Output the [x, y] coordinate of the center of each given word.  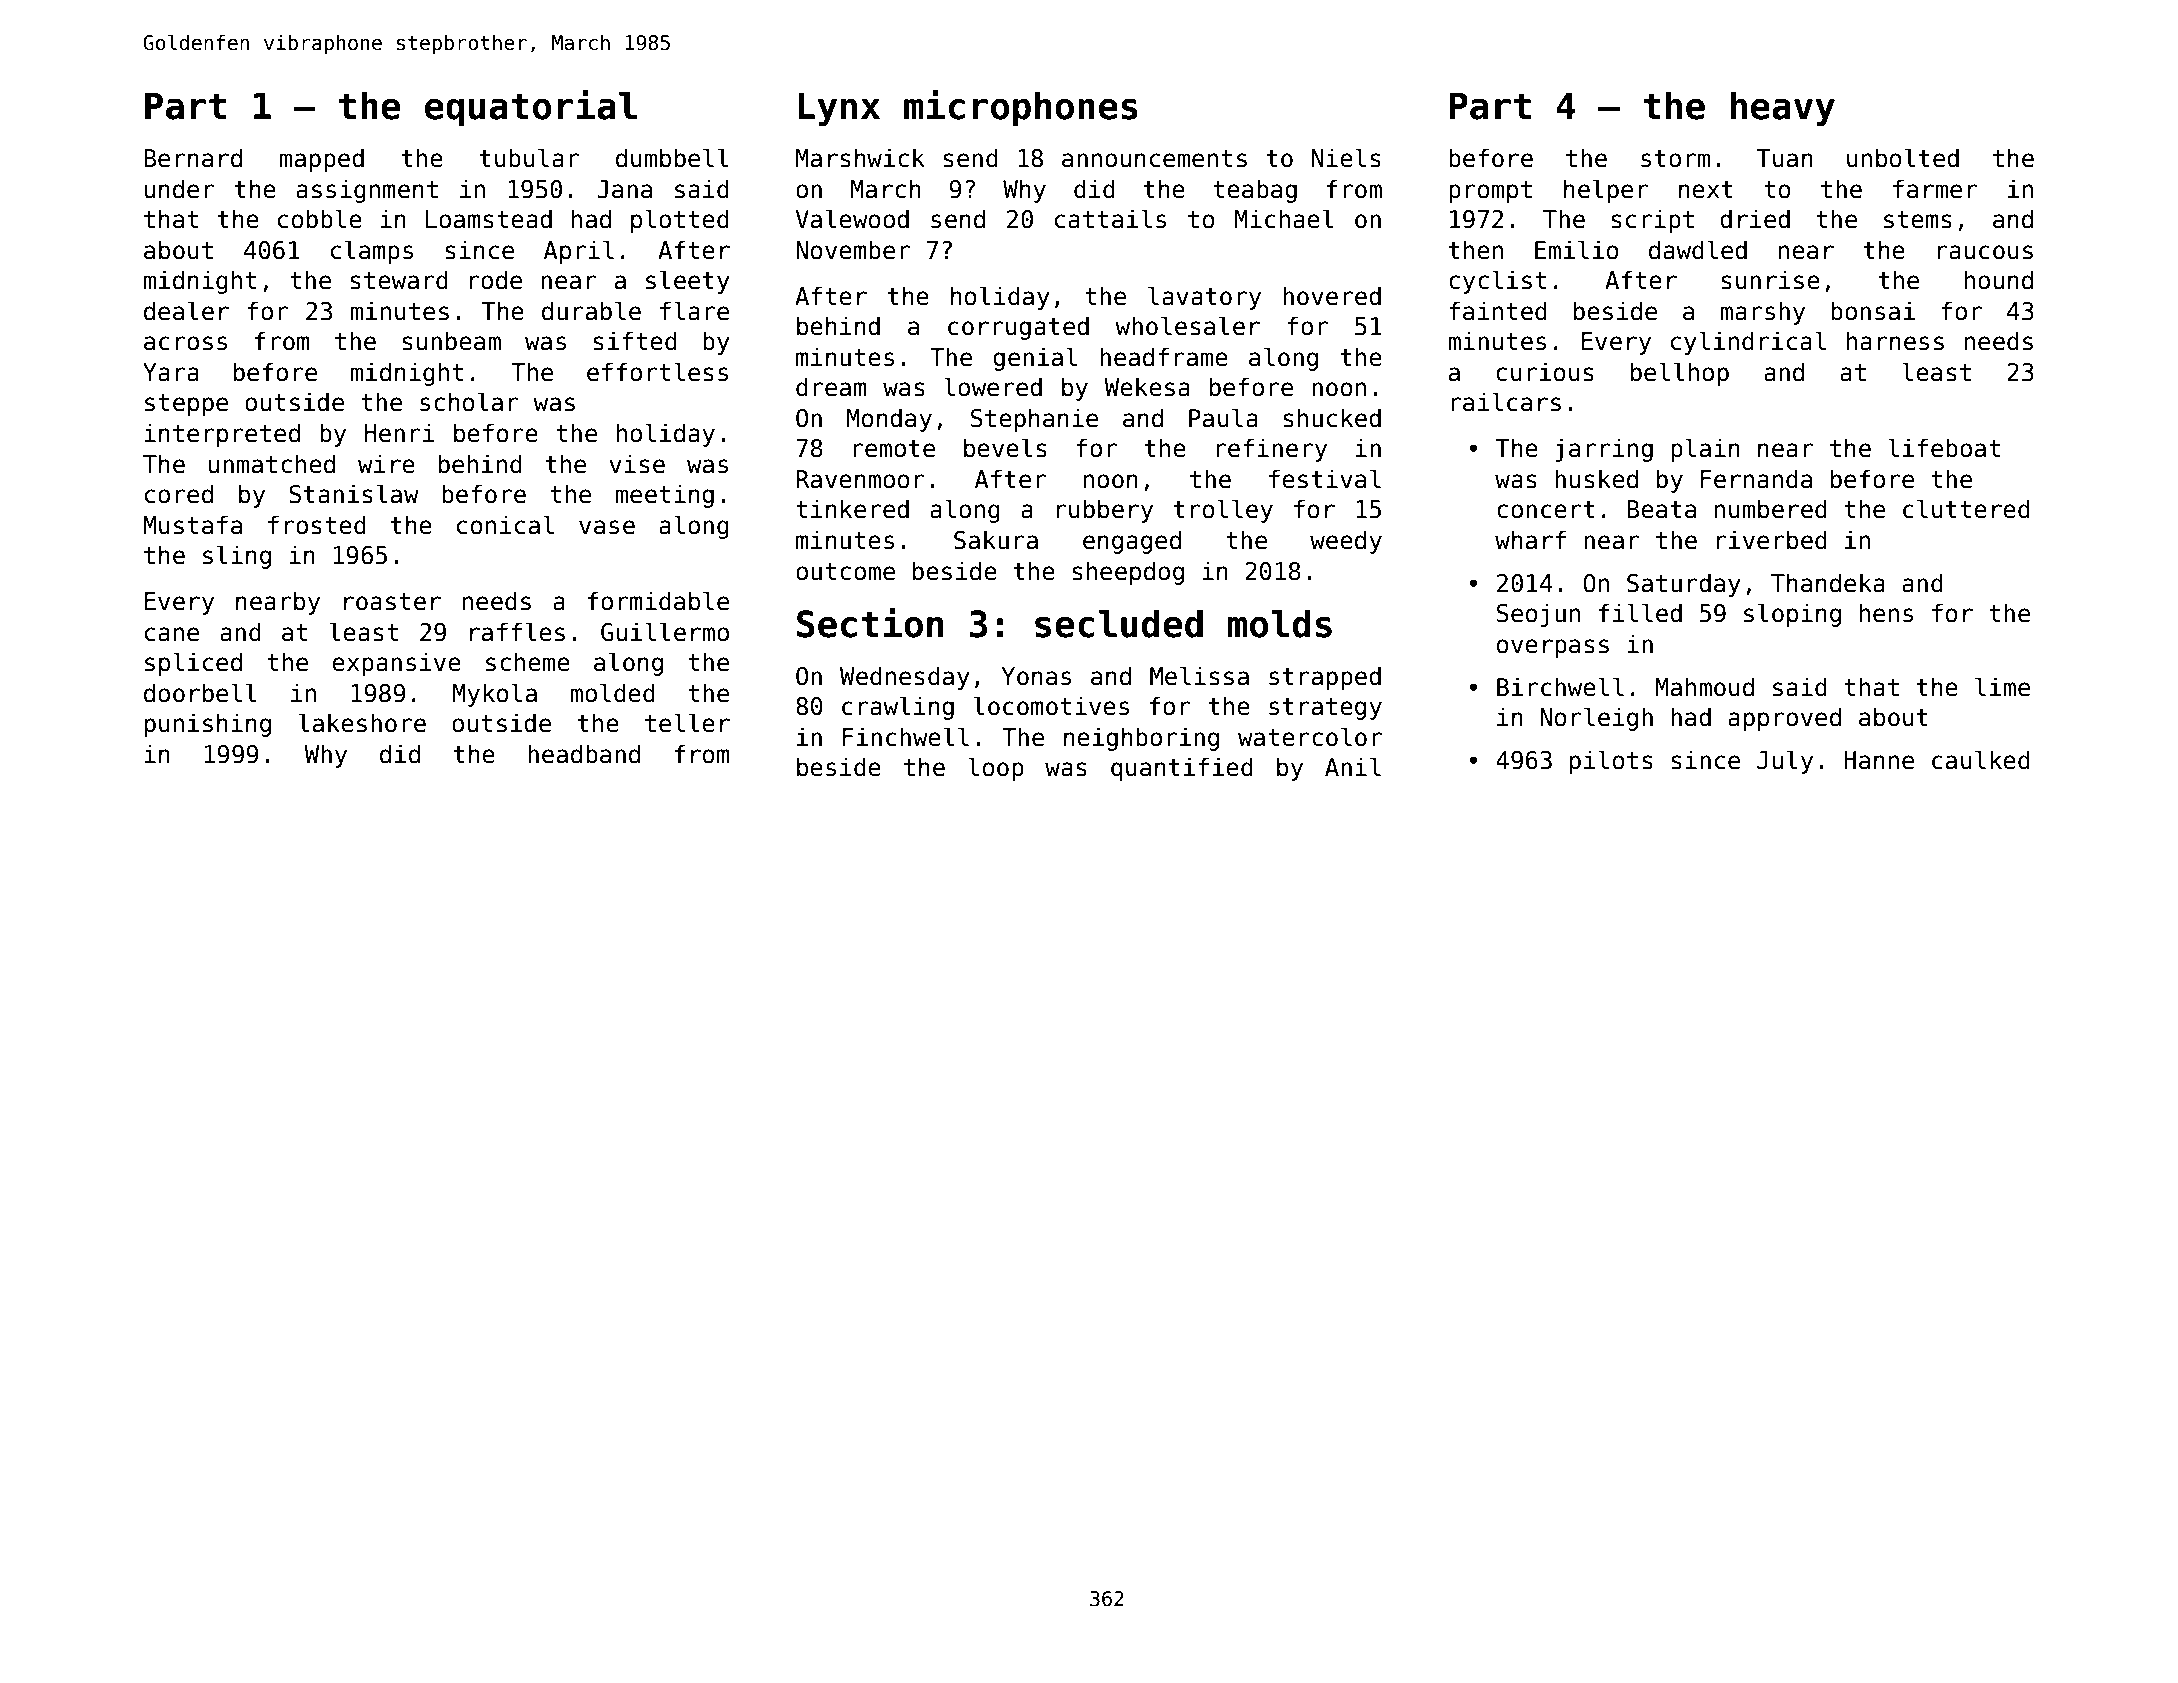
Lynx [839, 109]
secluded [1119, 623]
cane [172, 634]
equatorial [531, 108]
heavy [1783, 109]
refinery [1271, 450]
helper [1606, 191]
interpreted [222, 435]
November [853, 250]
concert [1546, 510]
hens [1886, 613]
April [579, 252]
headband [584, 754]
